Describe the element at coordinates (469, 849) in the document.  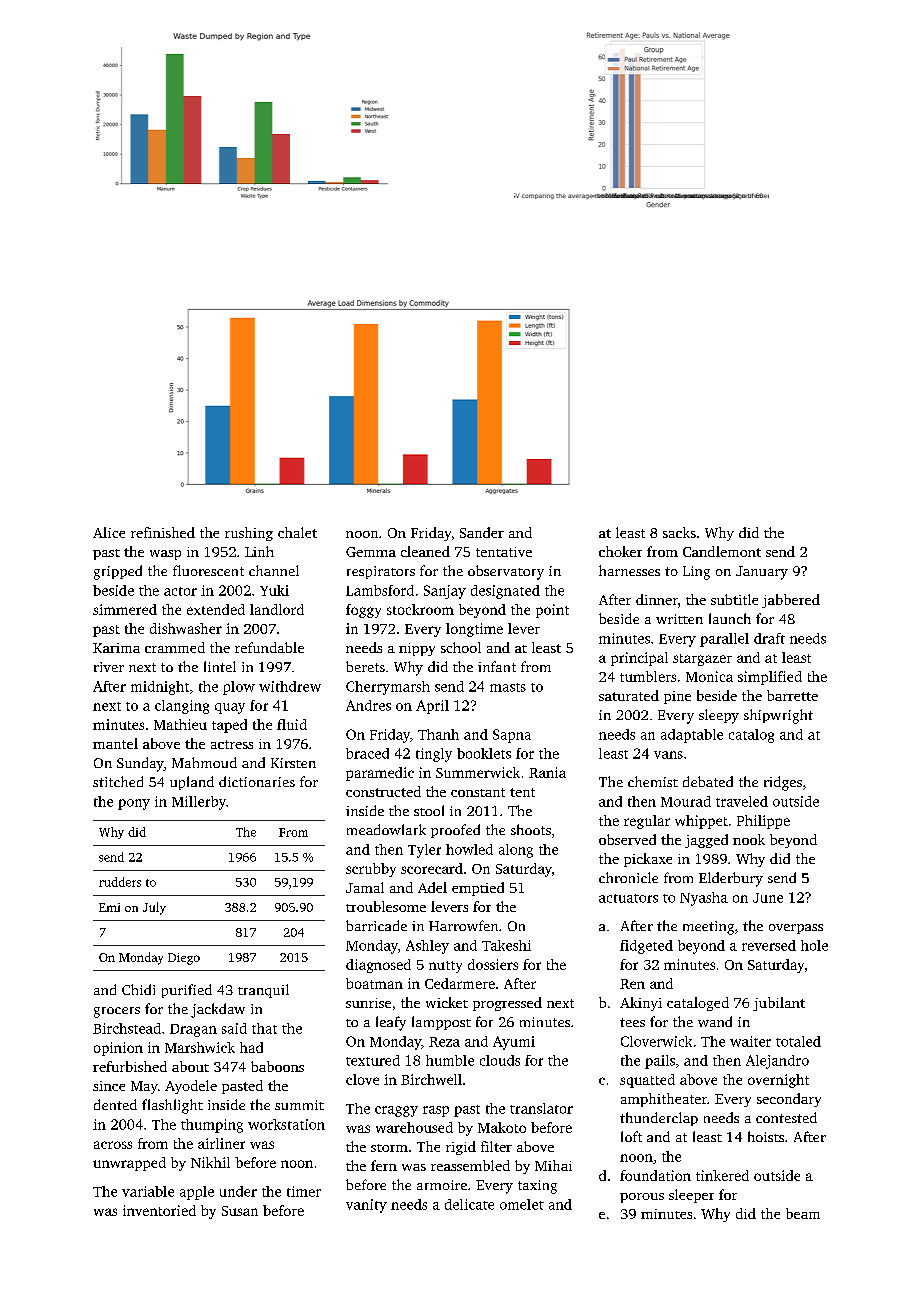
I see `howled` at that location.
